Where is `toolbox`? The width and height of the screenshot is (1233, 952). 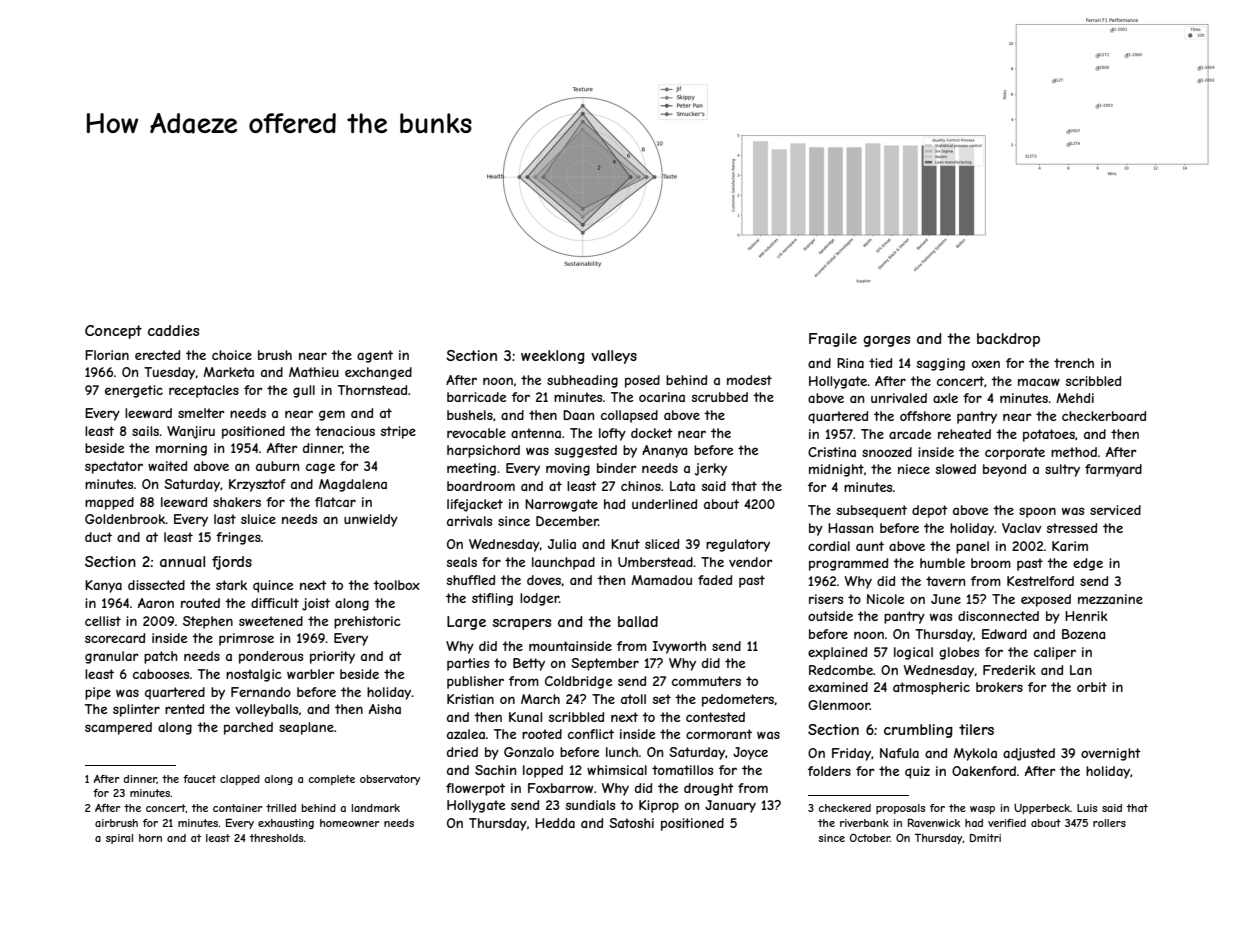
toolbox is located at coordinates (396, 585).
